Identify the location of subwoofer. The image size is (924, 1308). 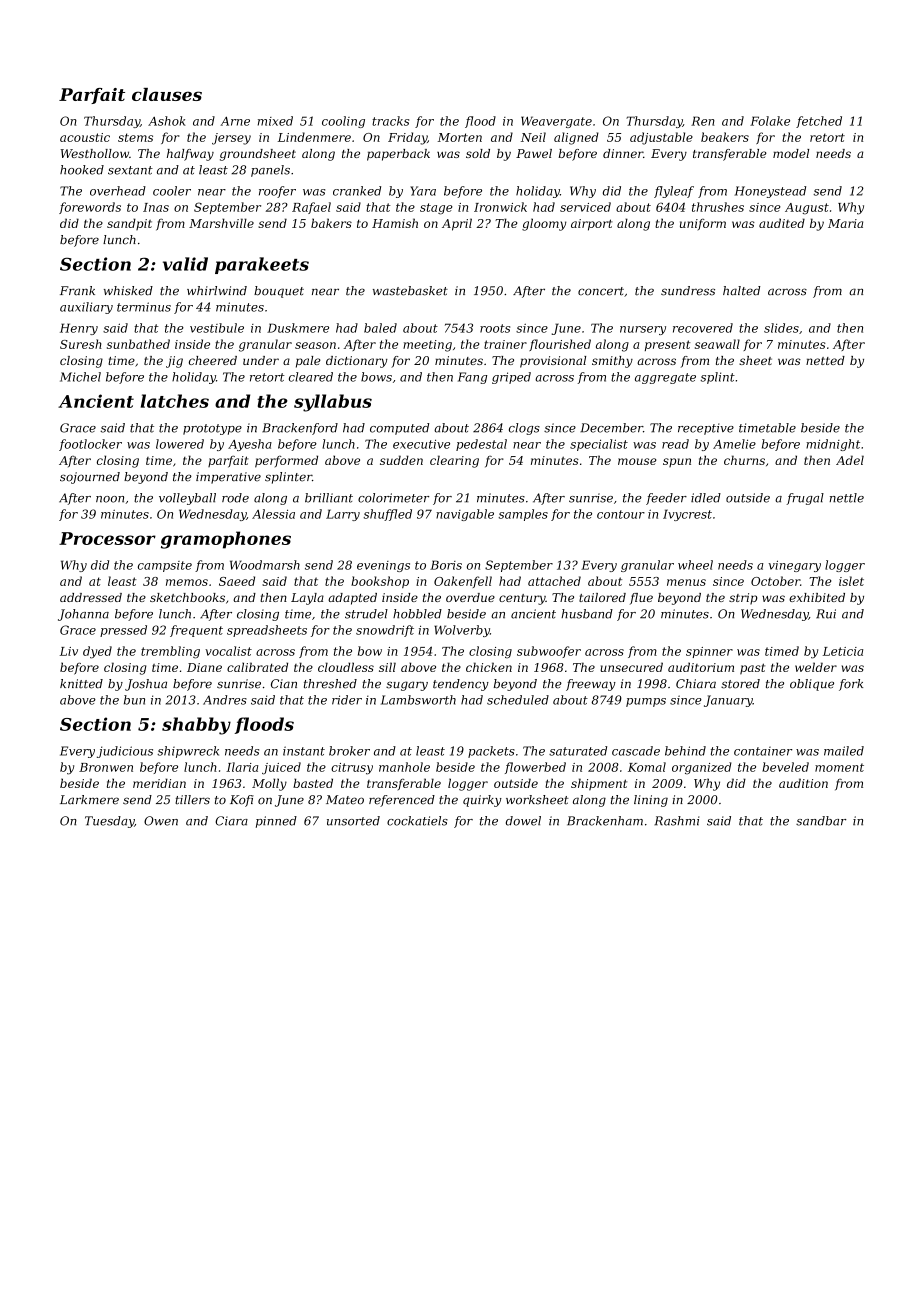
(549, 652).
